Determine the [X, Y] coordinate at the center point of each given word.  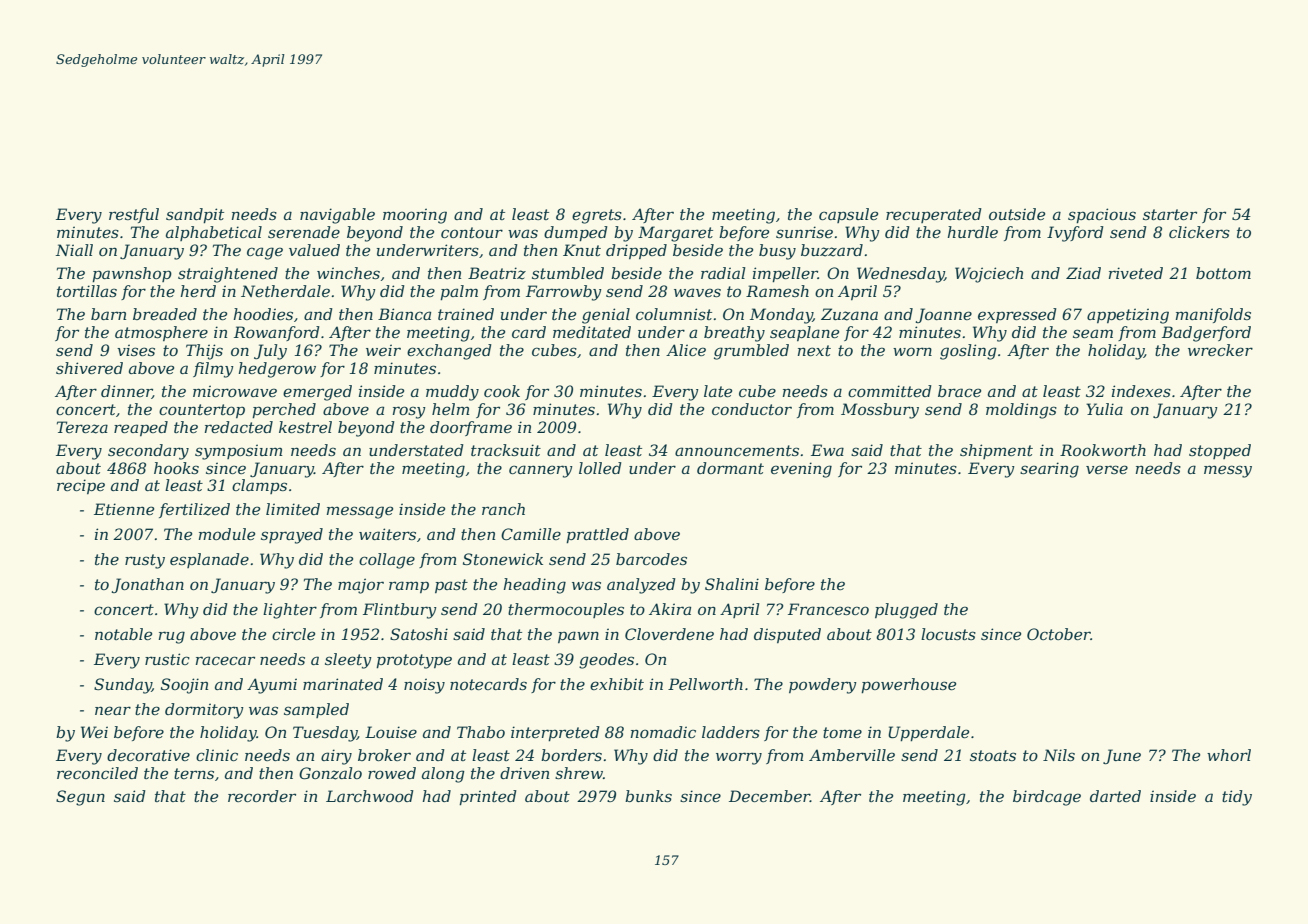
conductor [752, 409]
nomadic [663, 732]
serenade [304, 232]
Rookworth [1103, 450]
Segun [80, 798]
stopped [1220, 451]
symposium [239, 452]
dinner [126, 392]
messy [1228, 471]
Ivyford [1075, 234]
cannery [541, 471]
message [360, 512]
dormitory [204, 711]
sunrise [804, 232]
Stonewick [503, 559]
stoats [993, 755]
